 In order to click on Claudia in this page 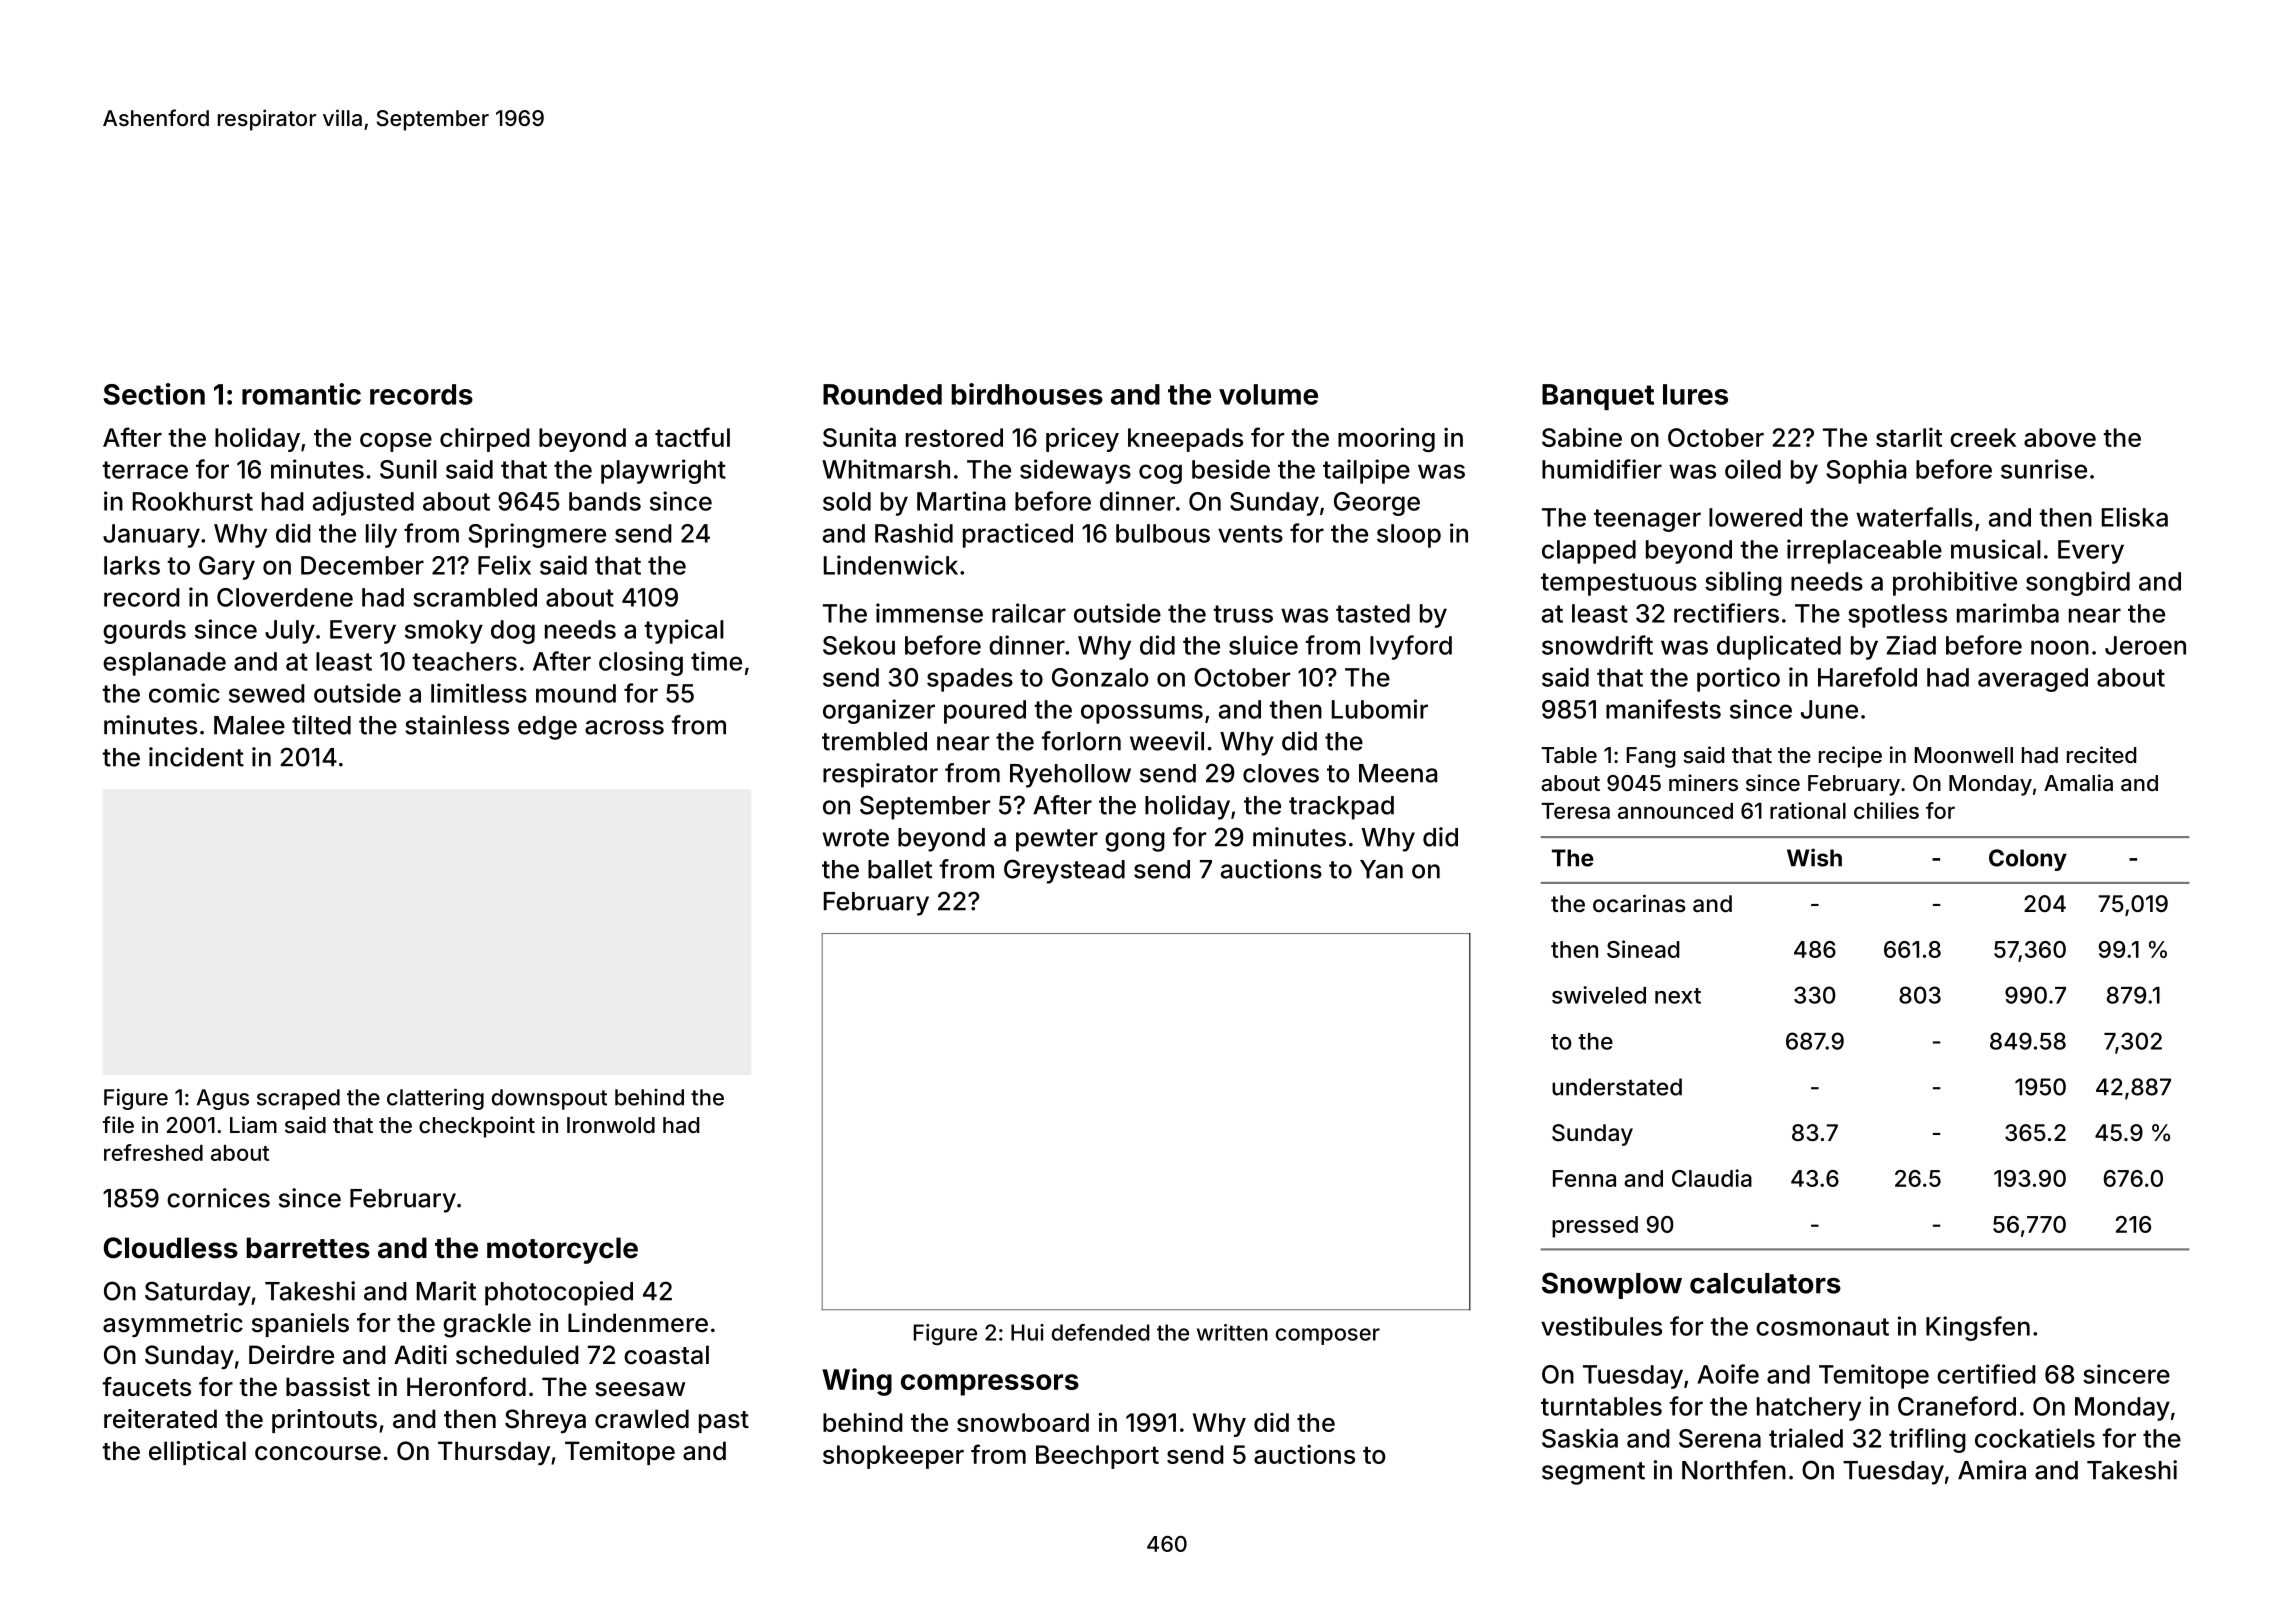, I will do `click(1712, 1178)`.
